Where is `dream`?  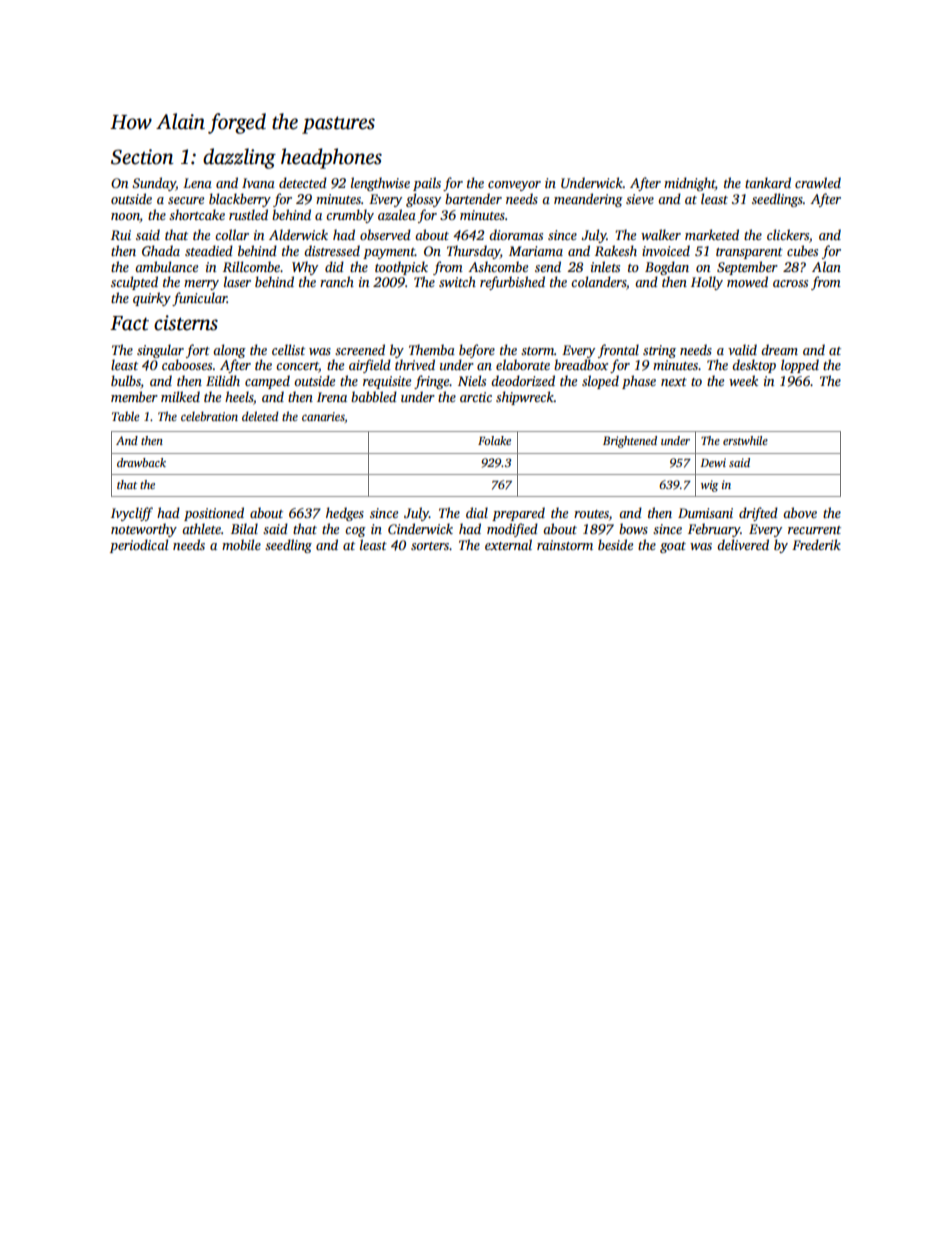 dream is located at coordinates (779, 349).
